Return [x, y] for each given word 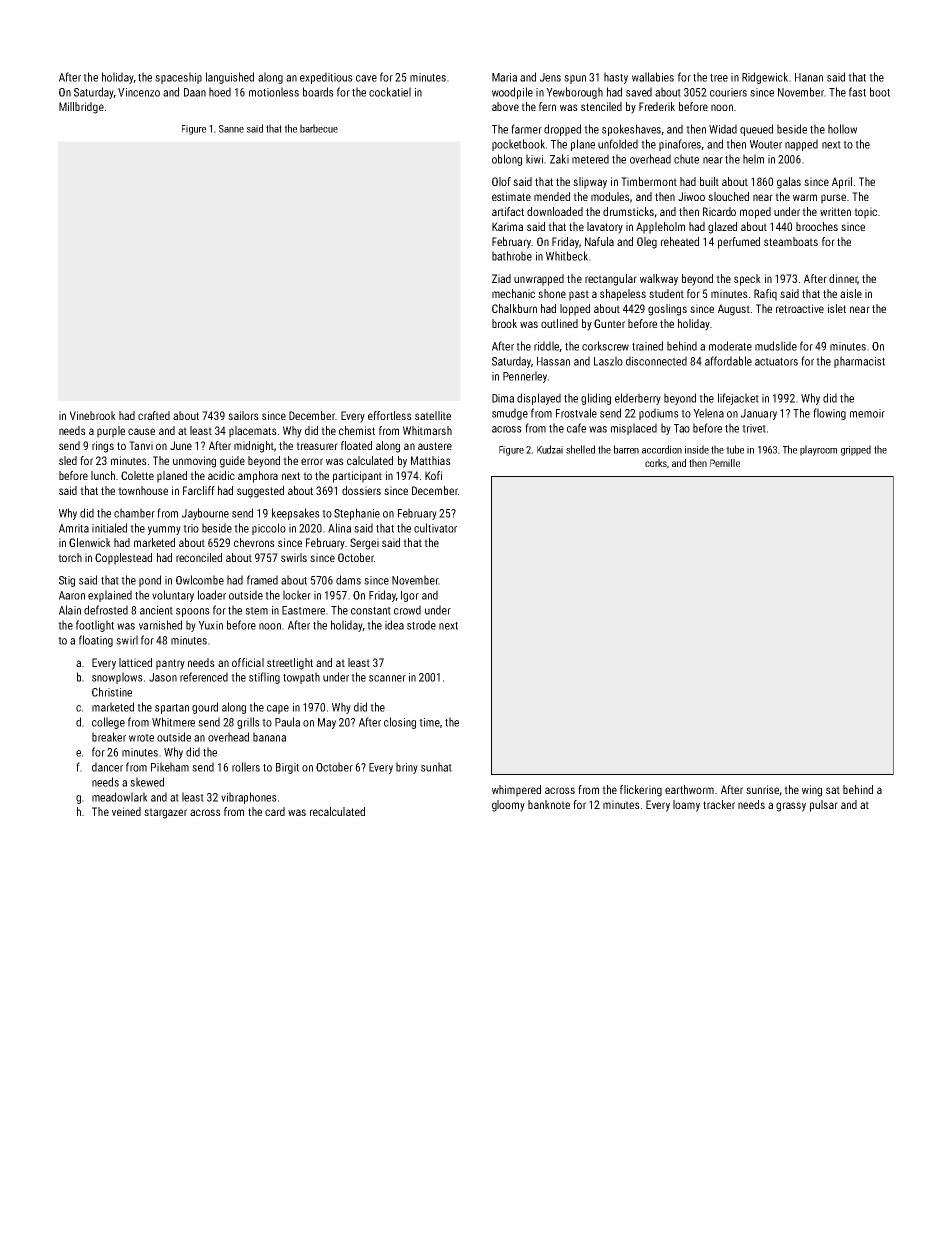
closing [400, 723]
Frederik [657, 106]
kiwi [534, 159]
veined [126, 811]
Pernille [725, 463]
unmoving [194, 462]
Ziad [501, 278]
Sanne [231, 129]
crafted [154, 415]
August [734, 310]
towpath [301, 678]
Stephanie [357, 514]
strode [421, 625]
